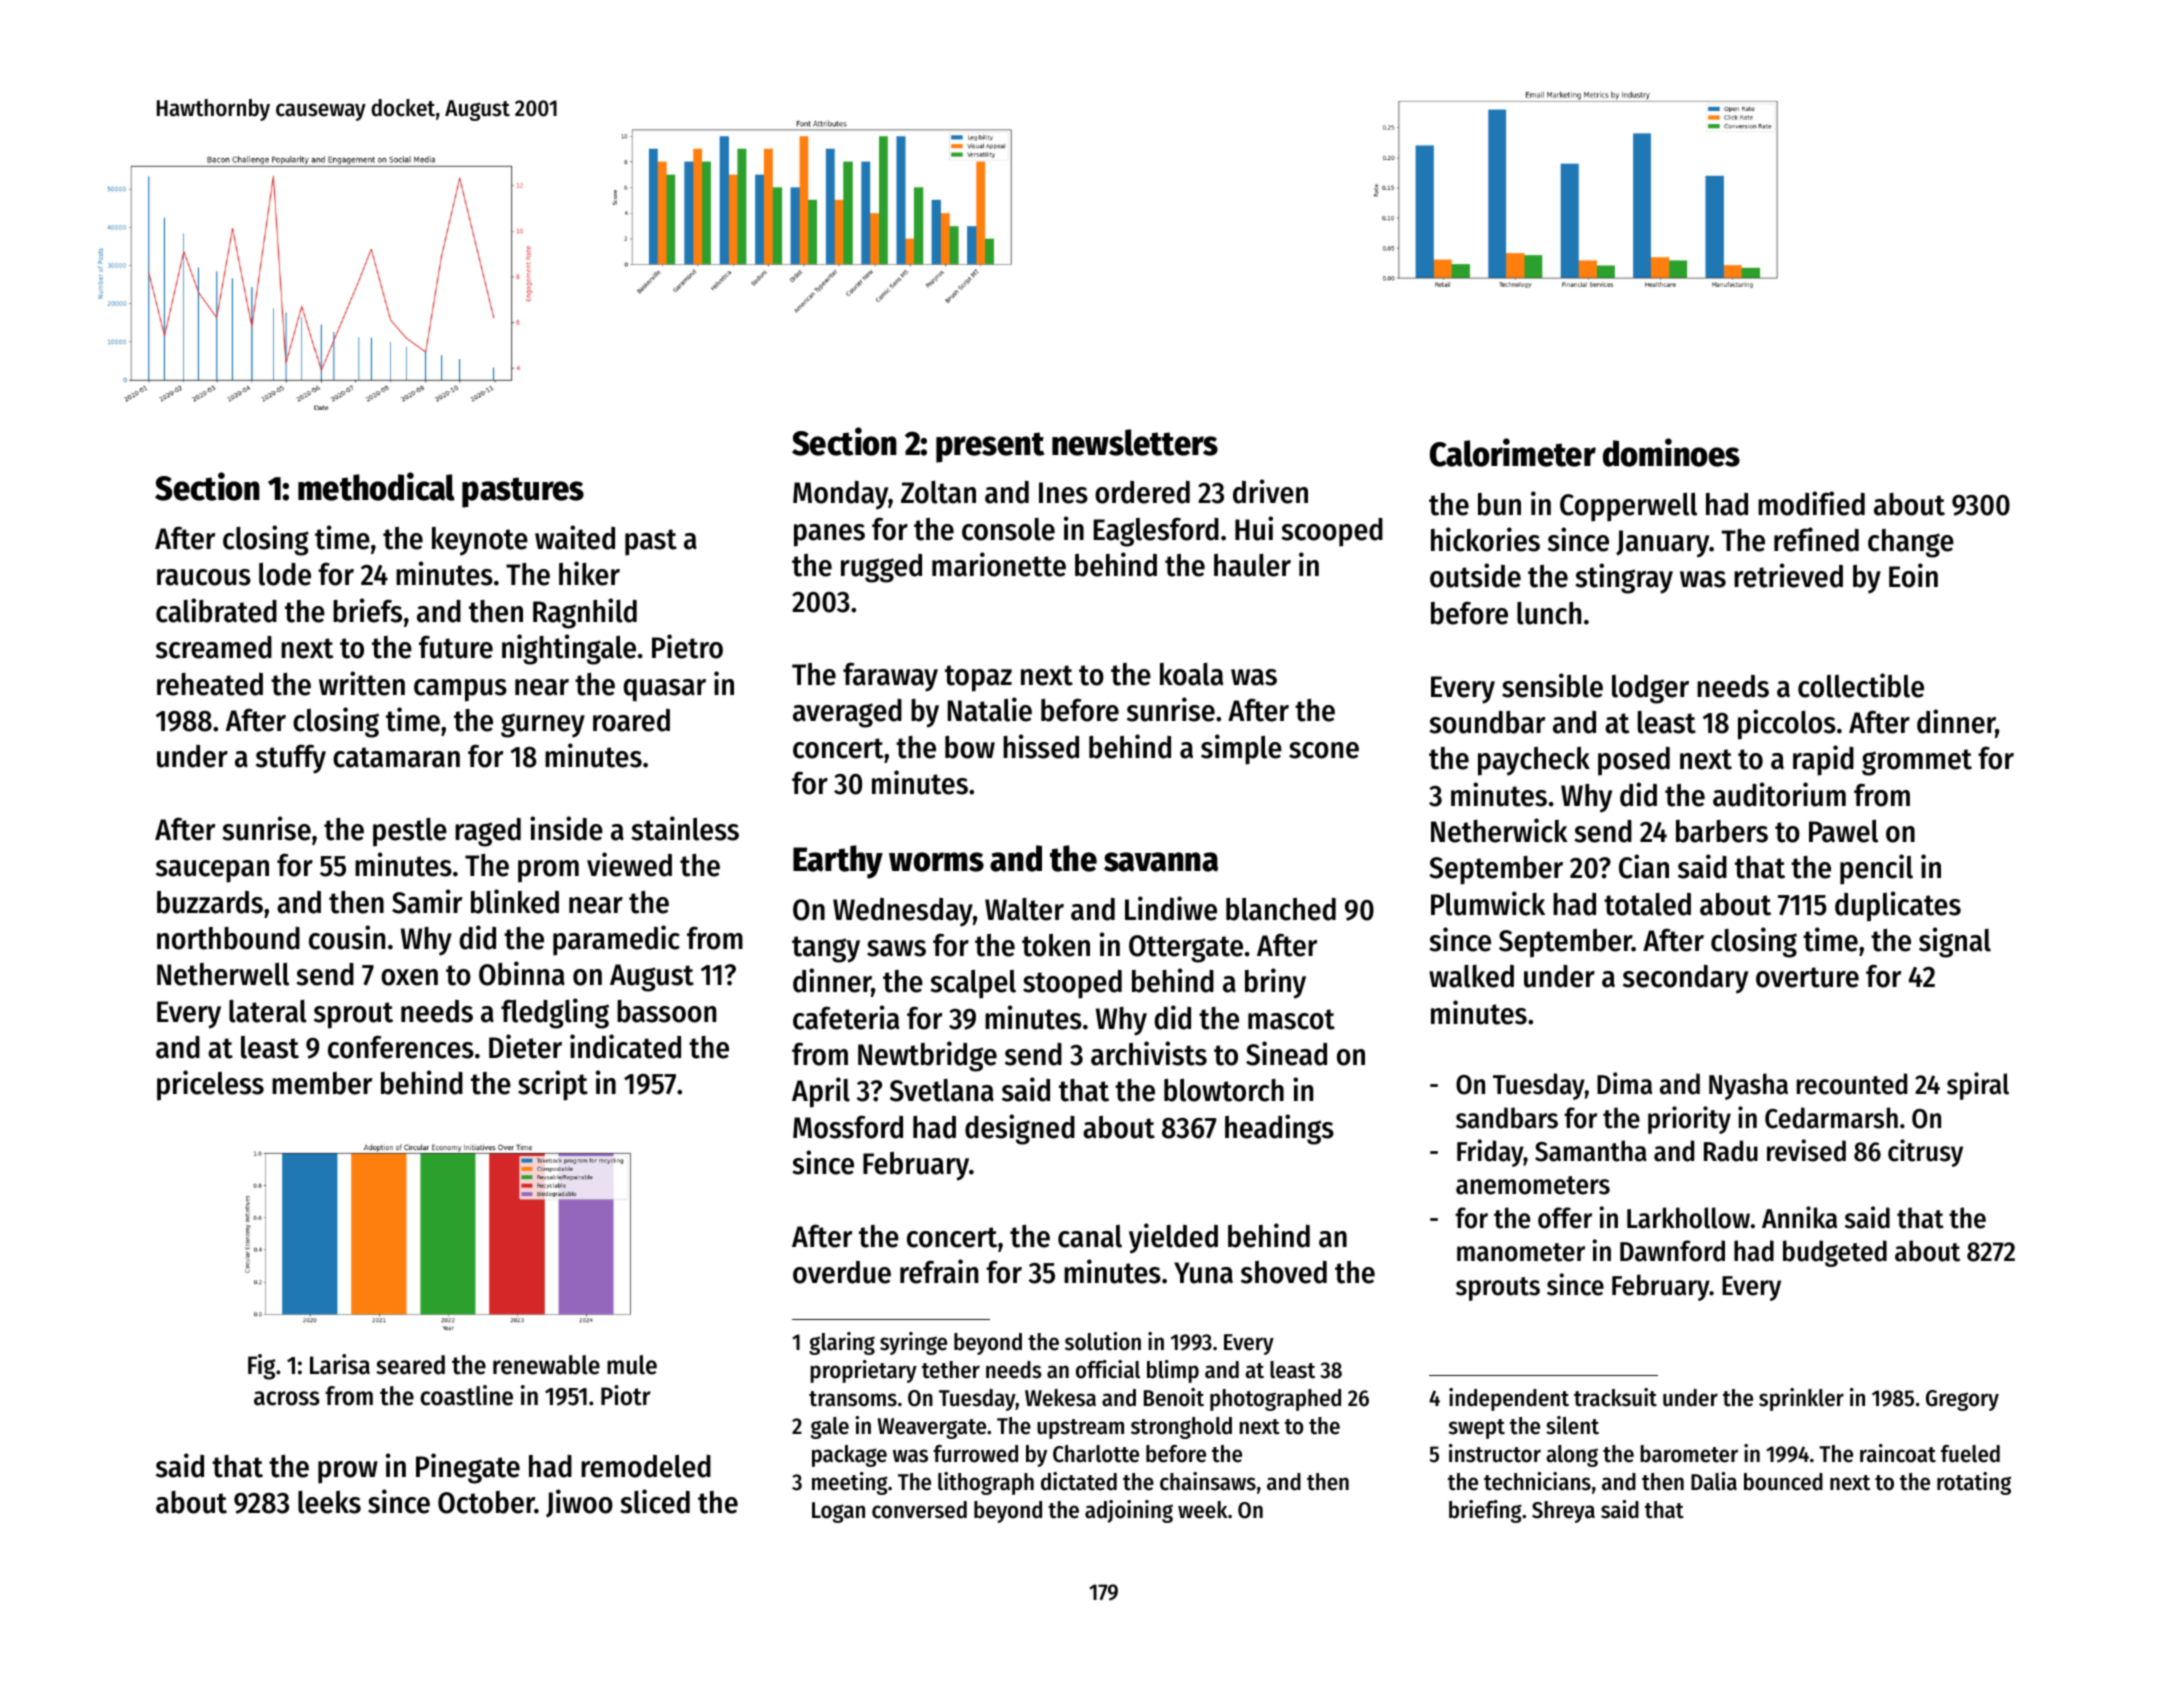 Image resolution: width=2178 pixels, height=1683 pixels. What do you see at coordinates (340, 1364) in the screenshot?
I see `Larisa` at bounding box center [340, 1364].
